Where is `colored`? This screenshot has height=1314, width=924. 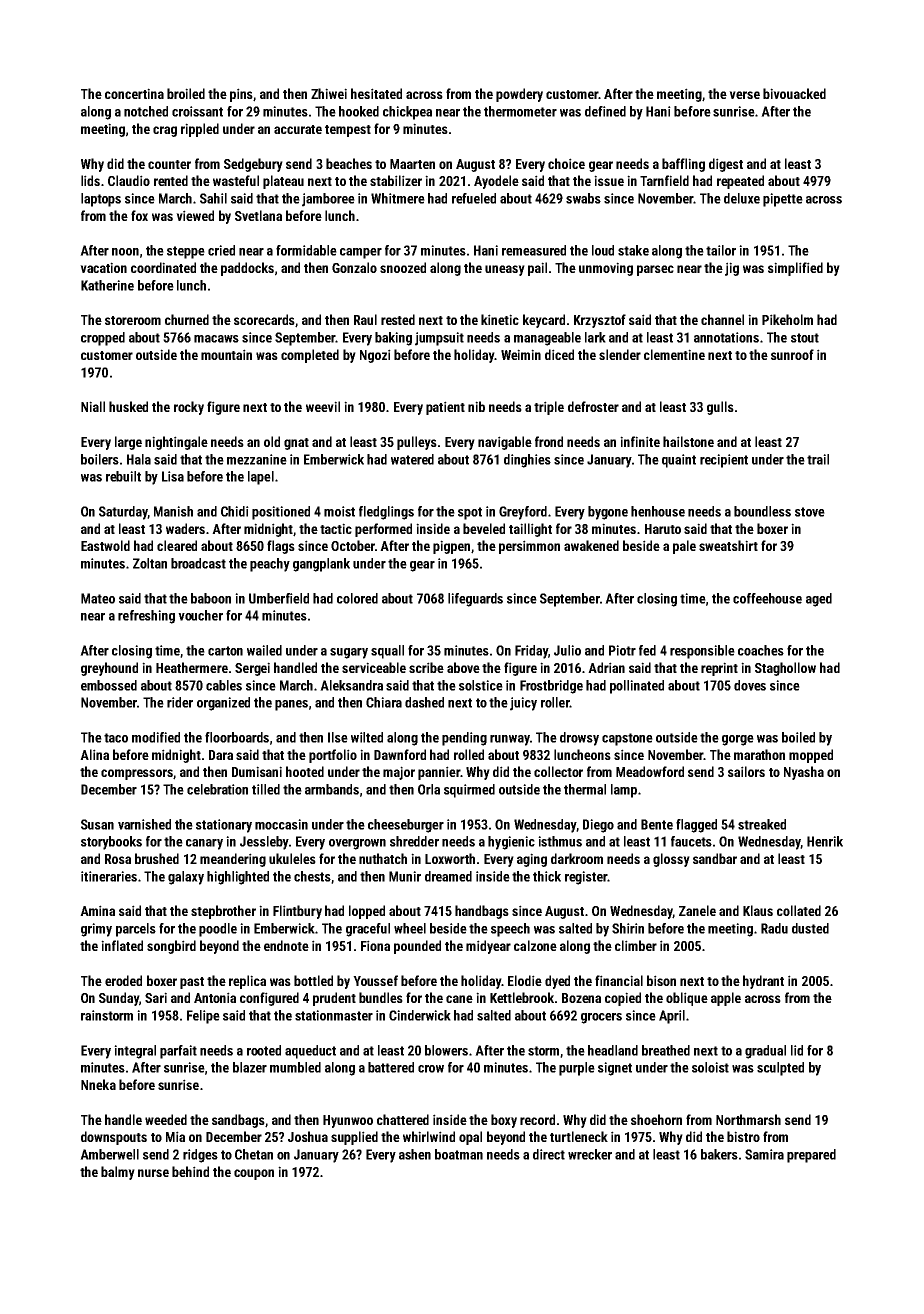 colored is located at coordinates (357, 598).
